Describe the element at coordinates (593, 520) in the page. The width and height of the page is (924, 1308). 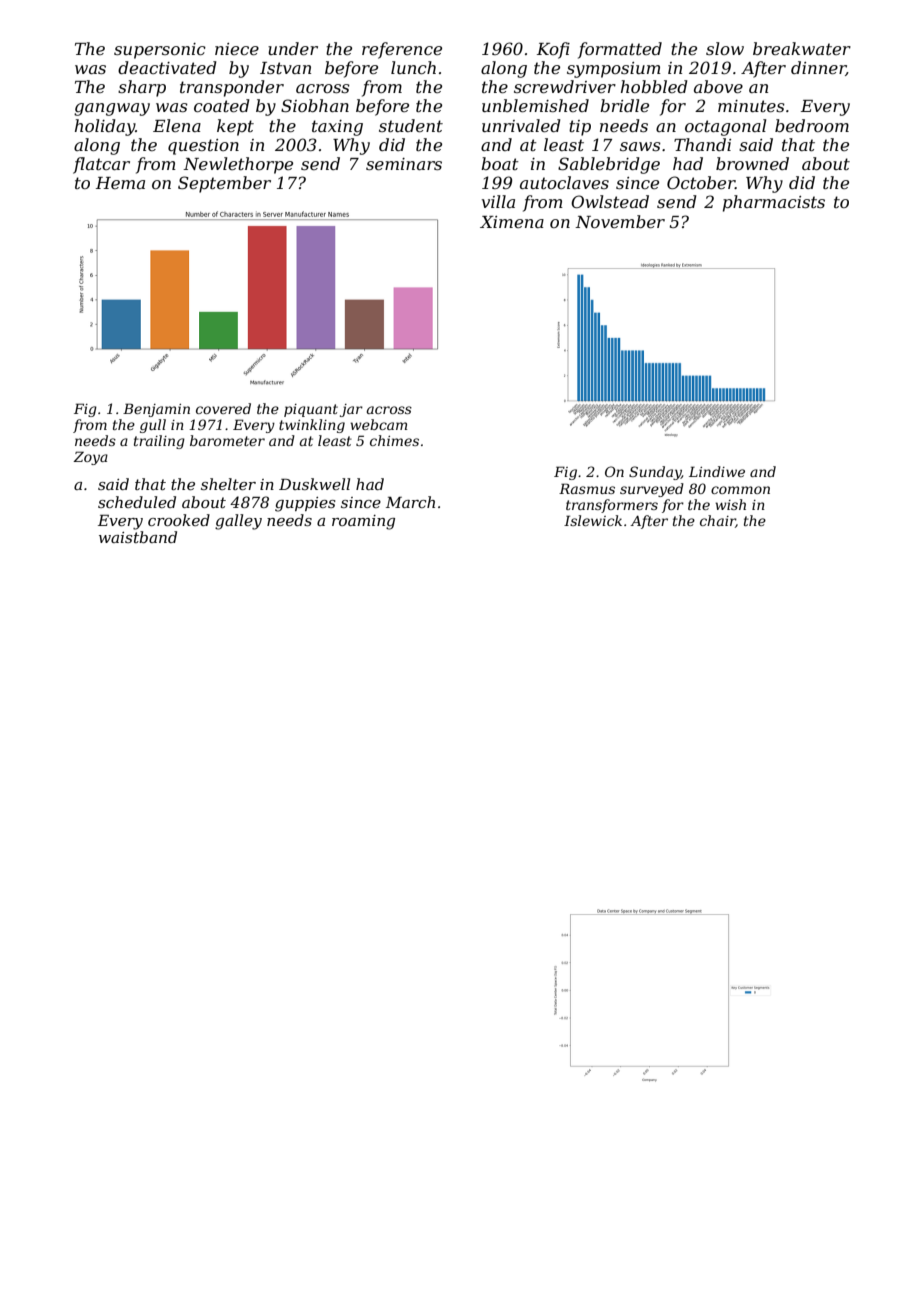
I see `Islewick` at that location.
